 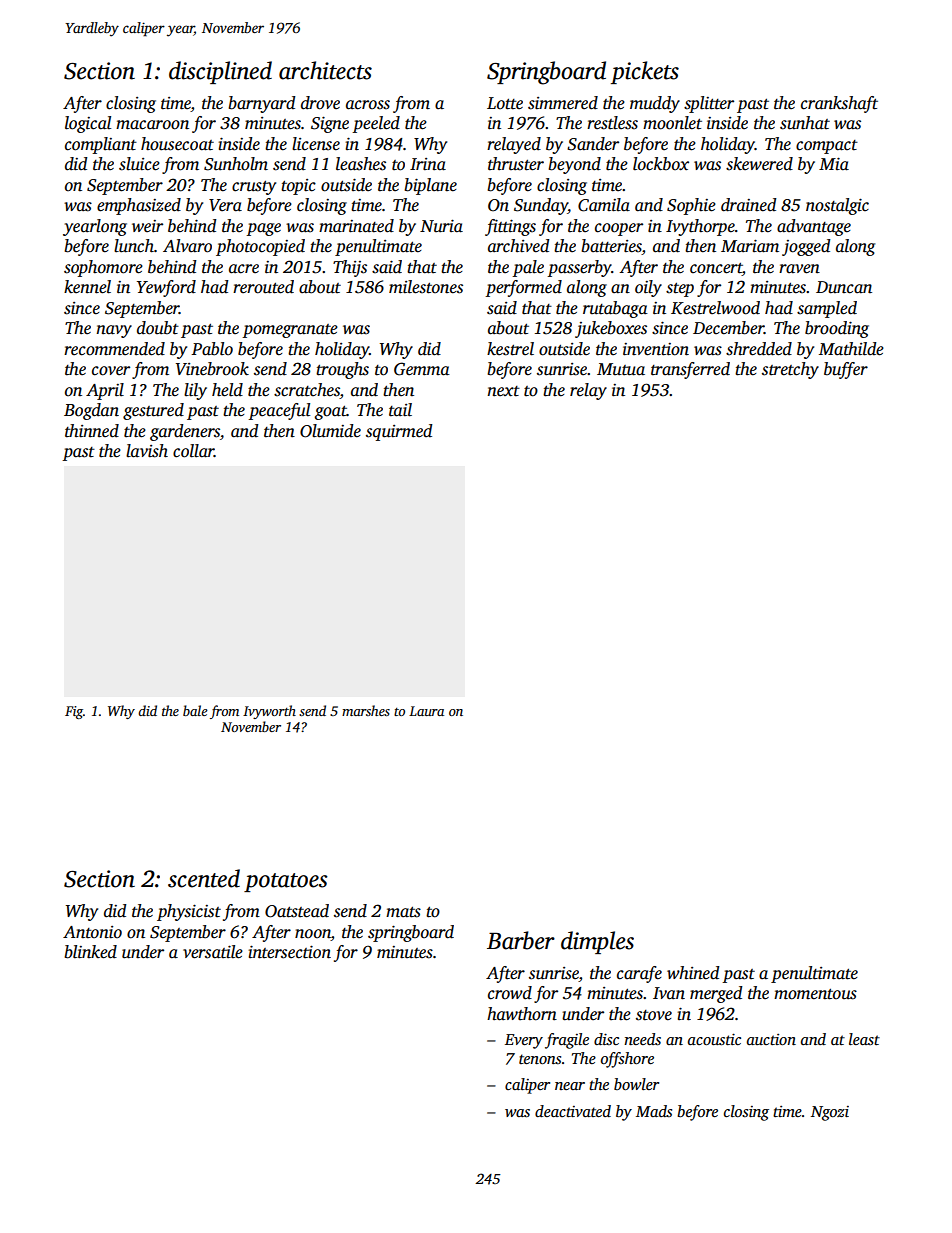 I want to click on bale, so click(x=195, y=710).
